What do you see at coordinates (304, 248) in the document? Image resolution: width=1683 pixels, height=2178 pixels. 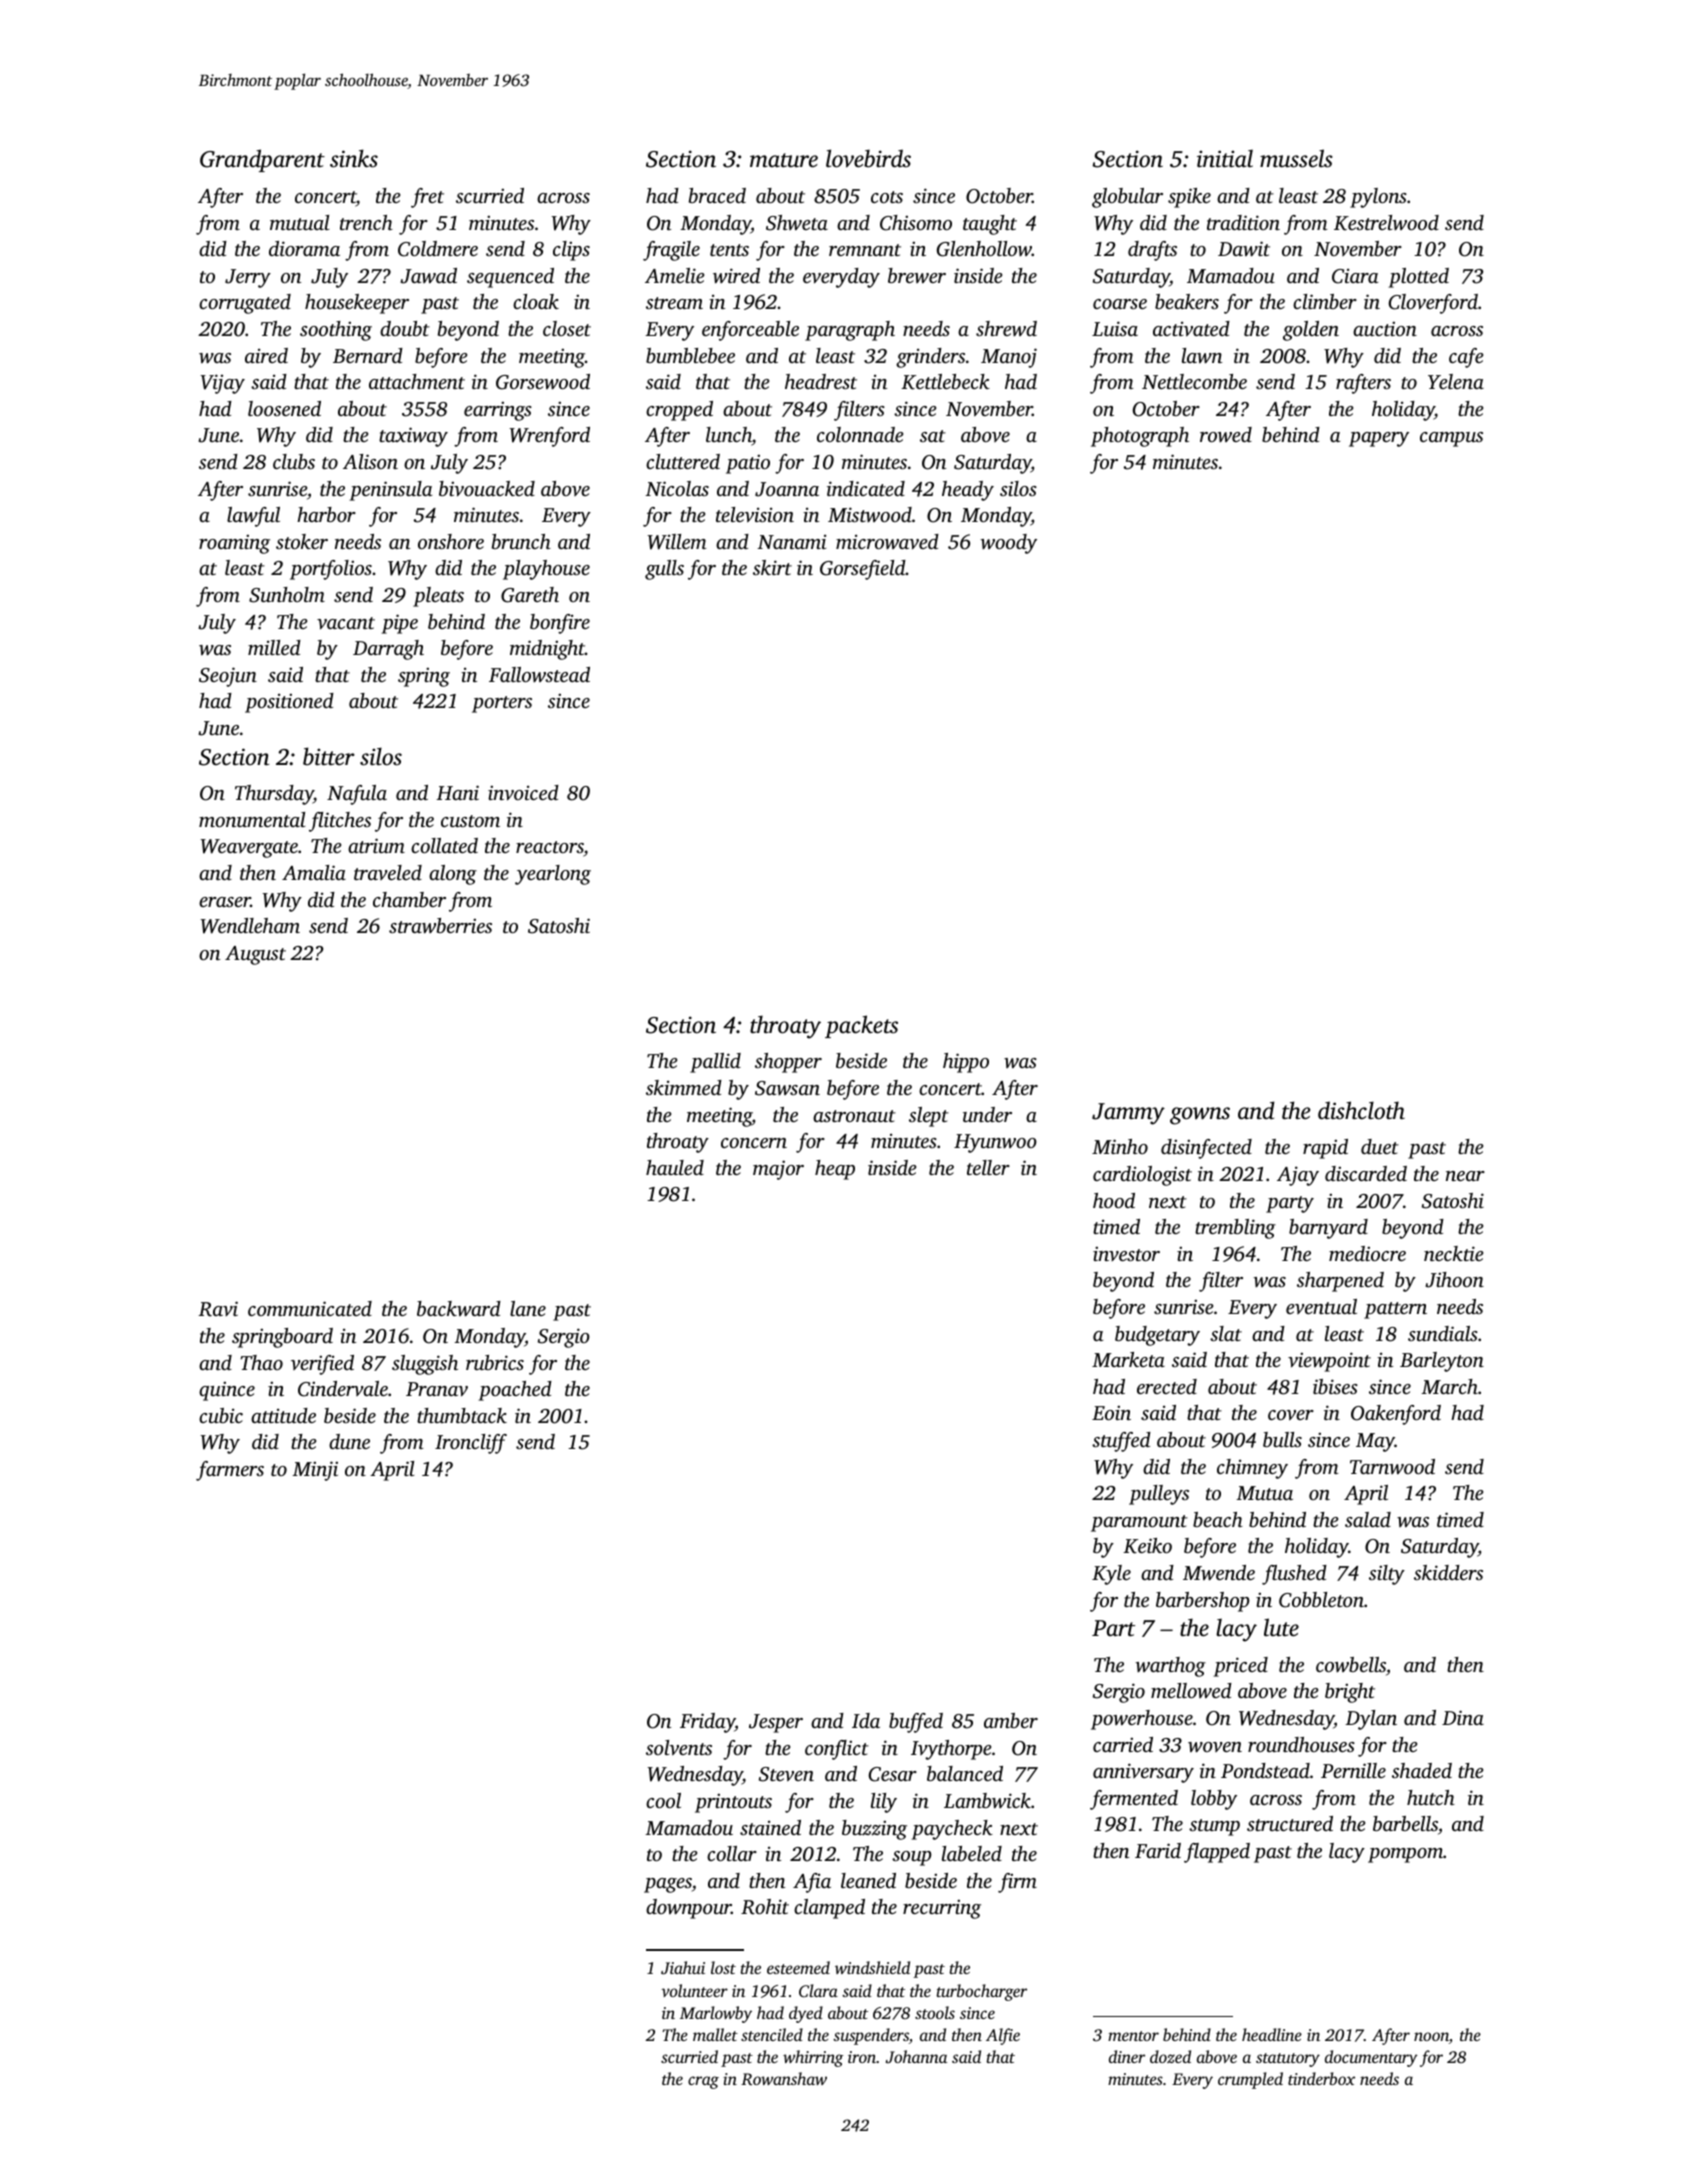 I see `diorama` at bounding box center [304, 248].
